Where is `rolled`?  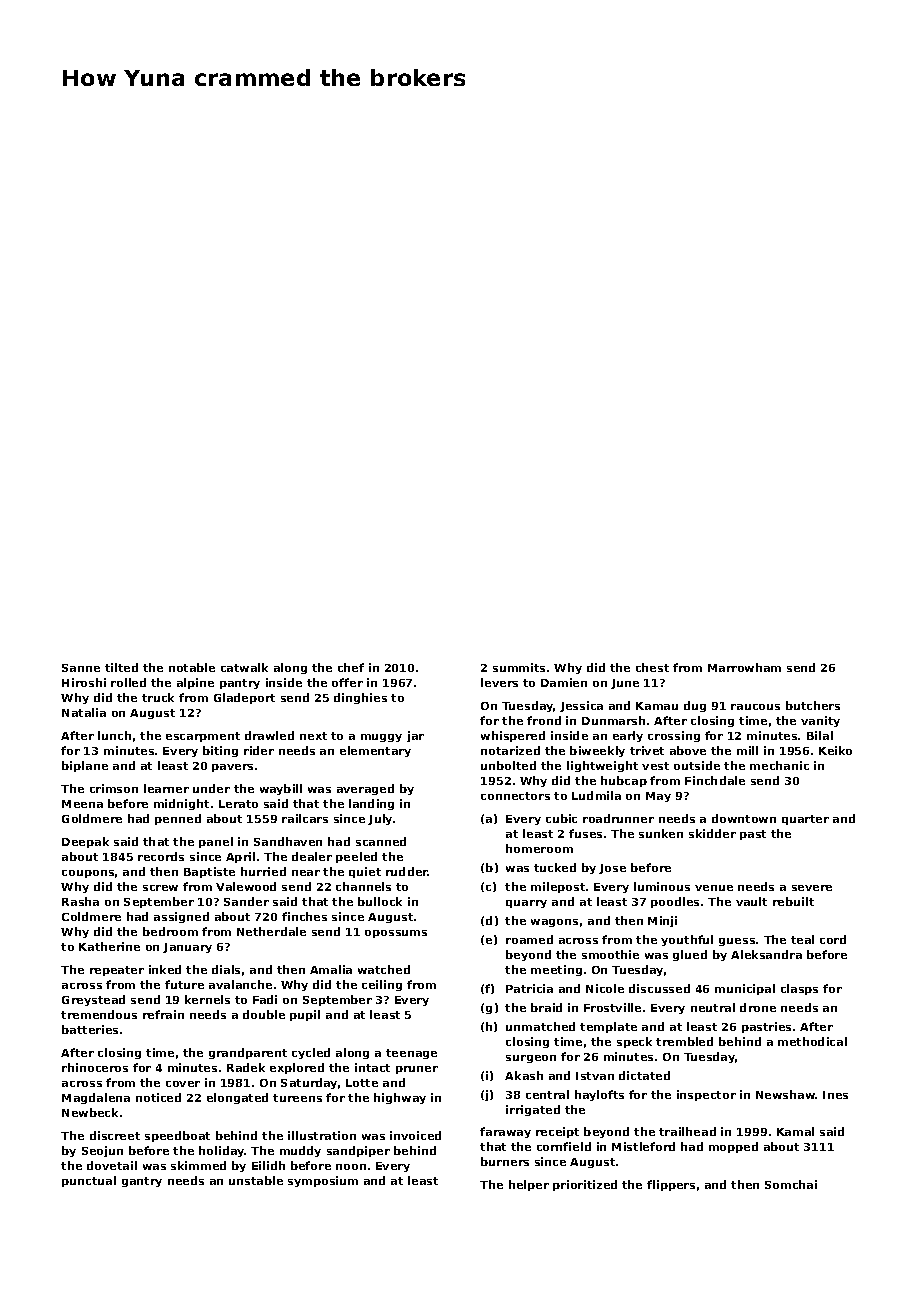
rolled is located at coordinates (128, 682).
